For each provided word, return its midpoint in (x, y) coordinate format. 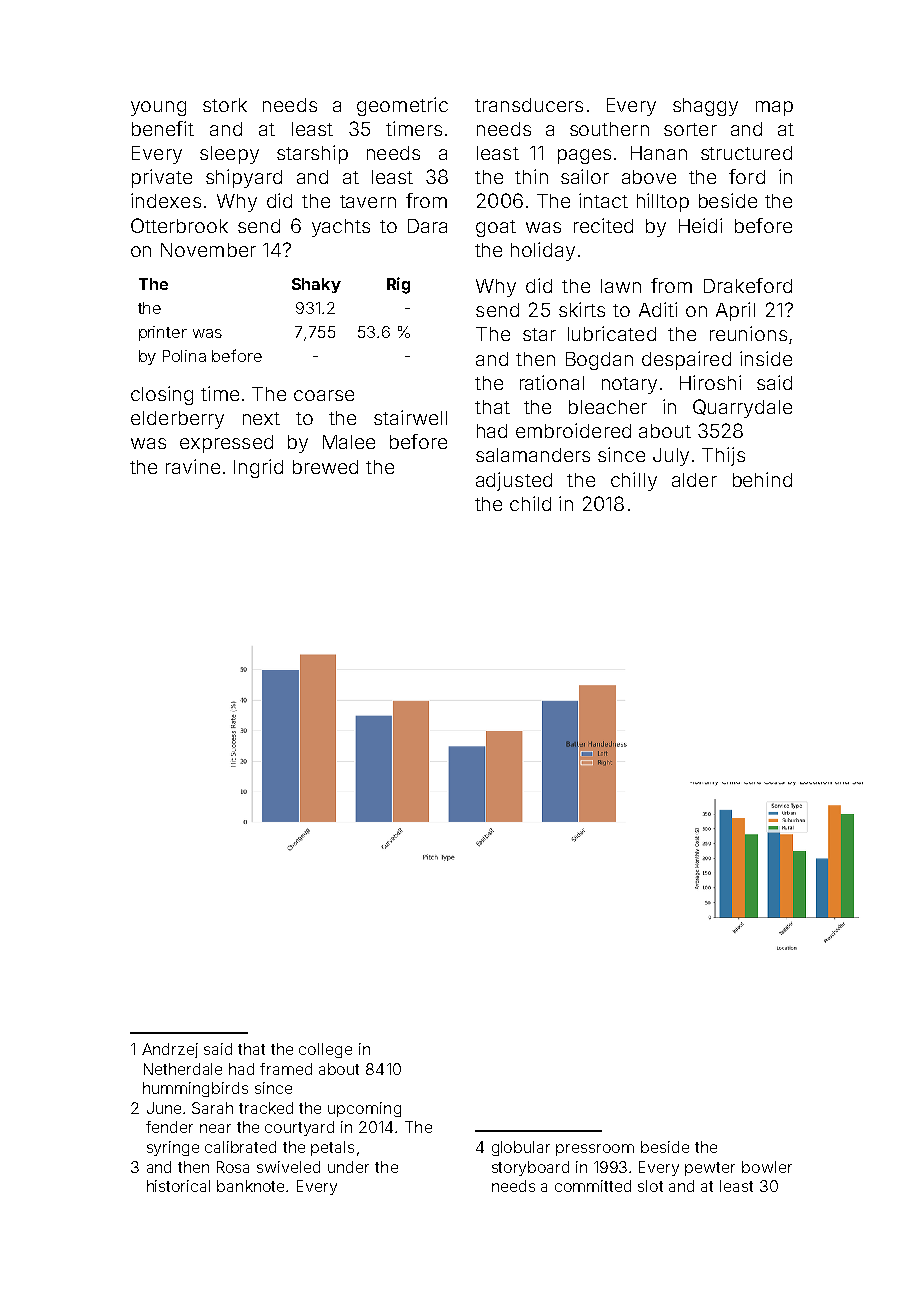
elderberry (177, 420)
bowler (767, 1167)
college (325, 1050)
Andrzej (170, 1050)
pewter (710, 1169)
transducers (529, 105)
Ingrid (258, 468)
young (158, 108)
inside (766, 358)
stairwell (410, 417)
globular (521, 1148)
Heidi (700, 225)
